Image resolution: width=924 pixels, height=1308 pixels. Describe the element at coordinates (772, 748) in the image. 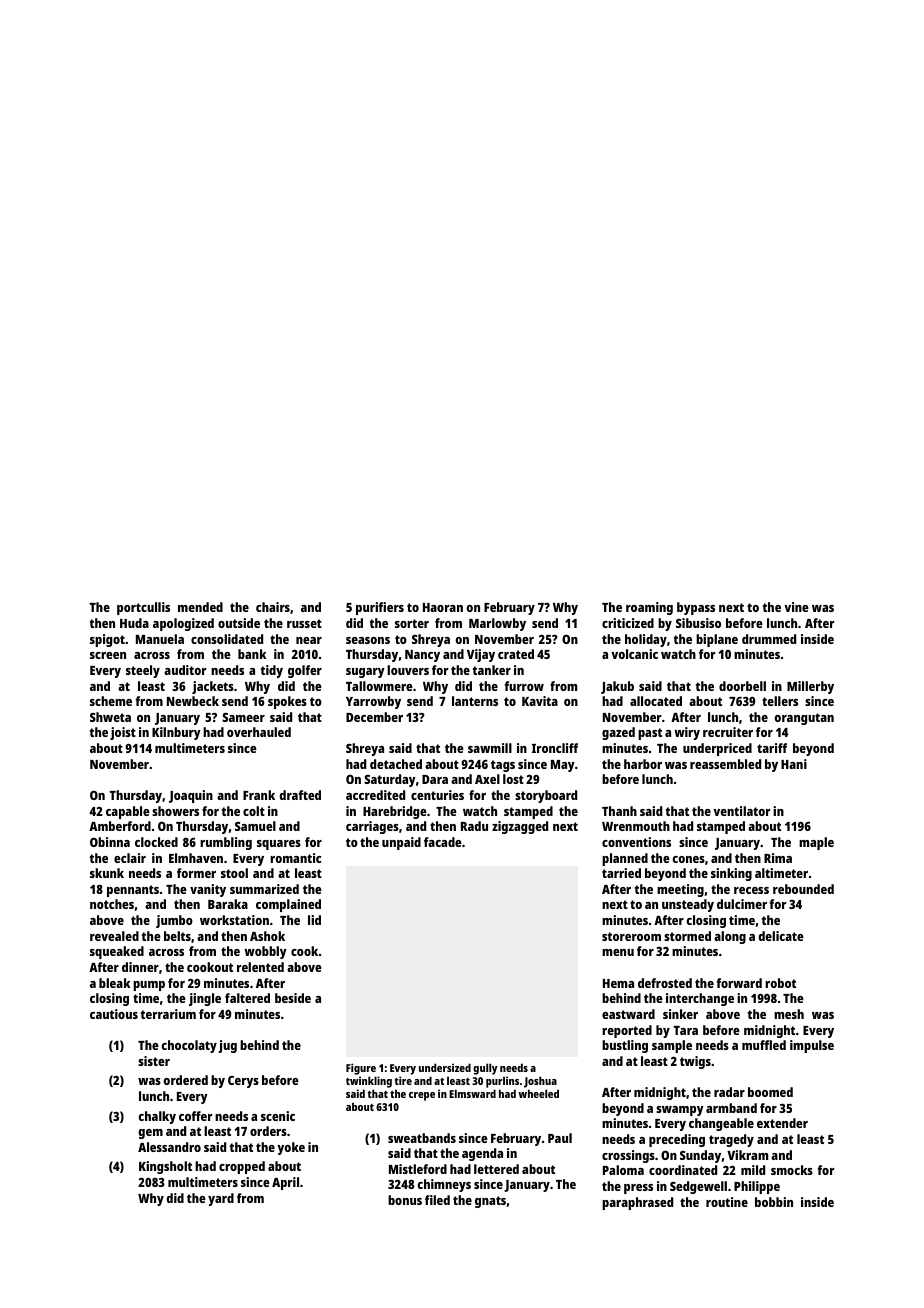

I see `tariff` at that location.
